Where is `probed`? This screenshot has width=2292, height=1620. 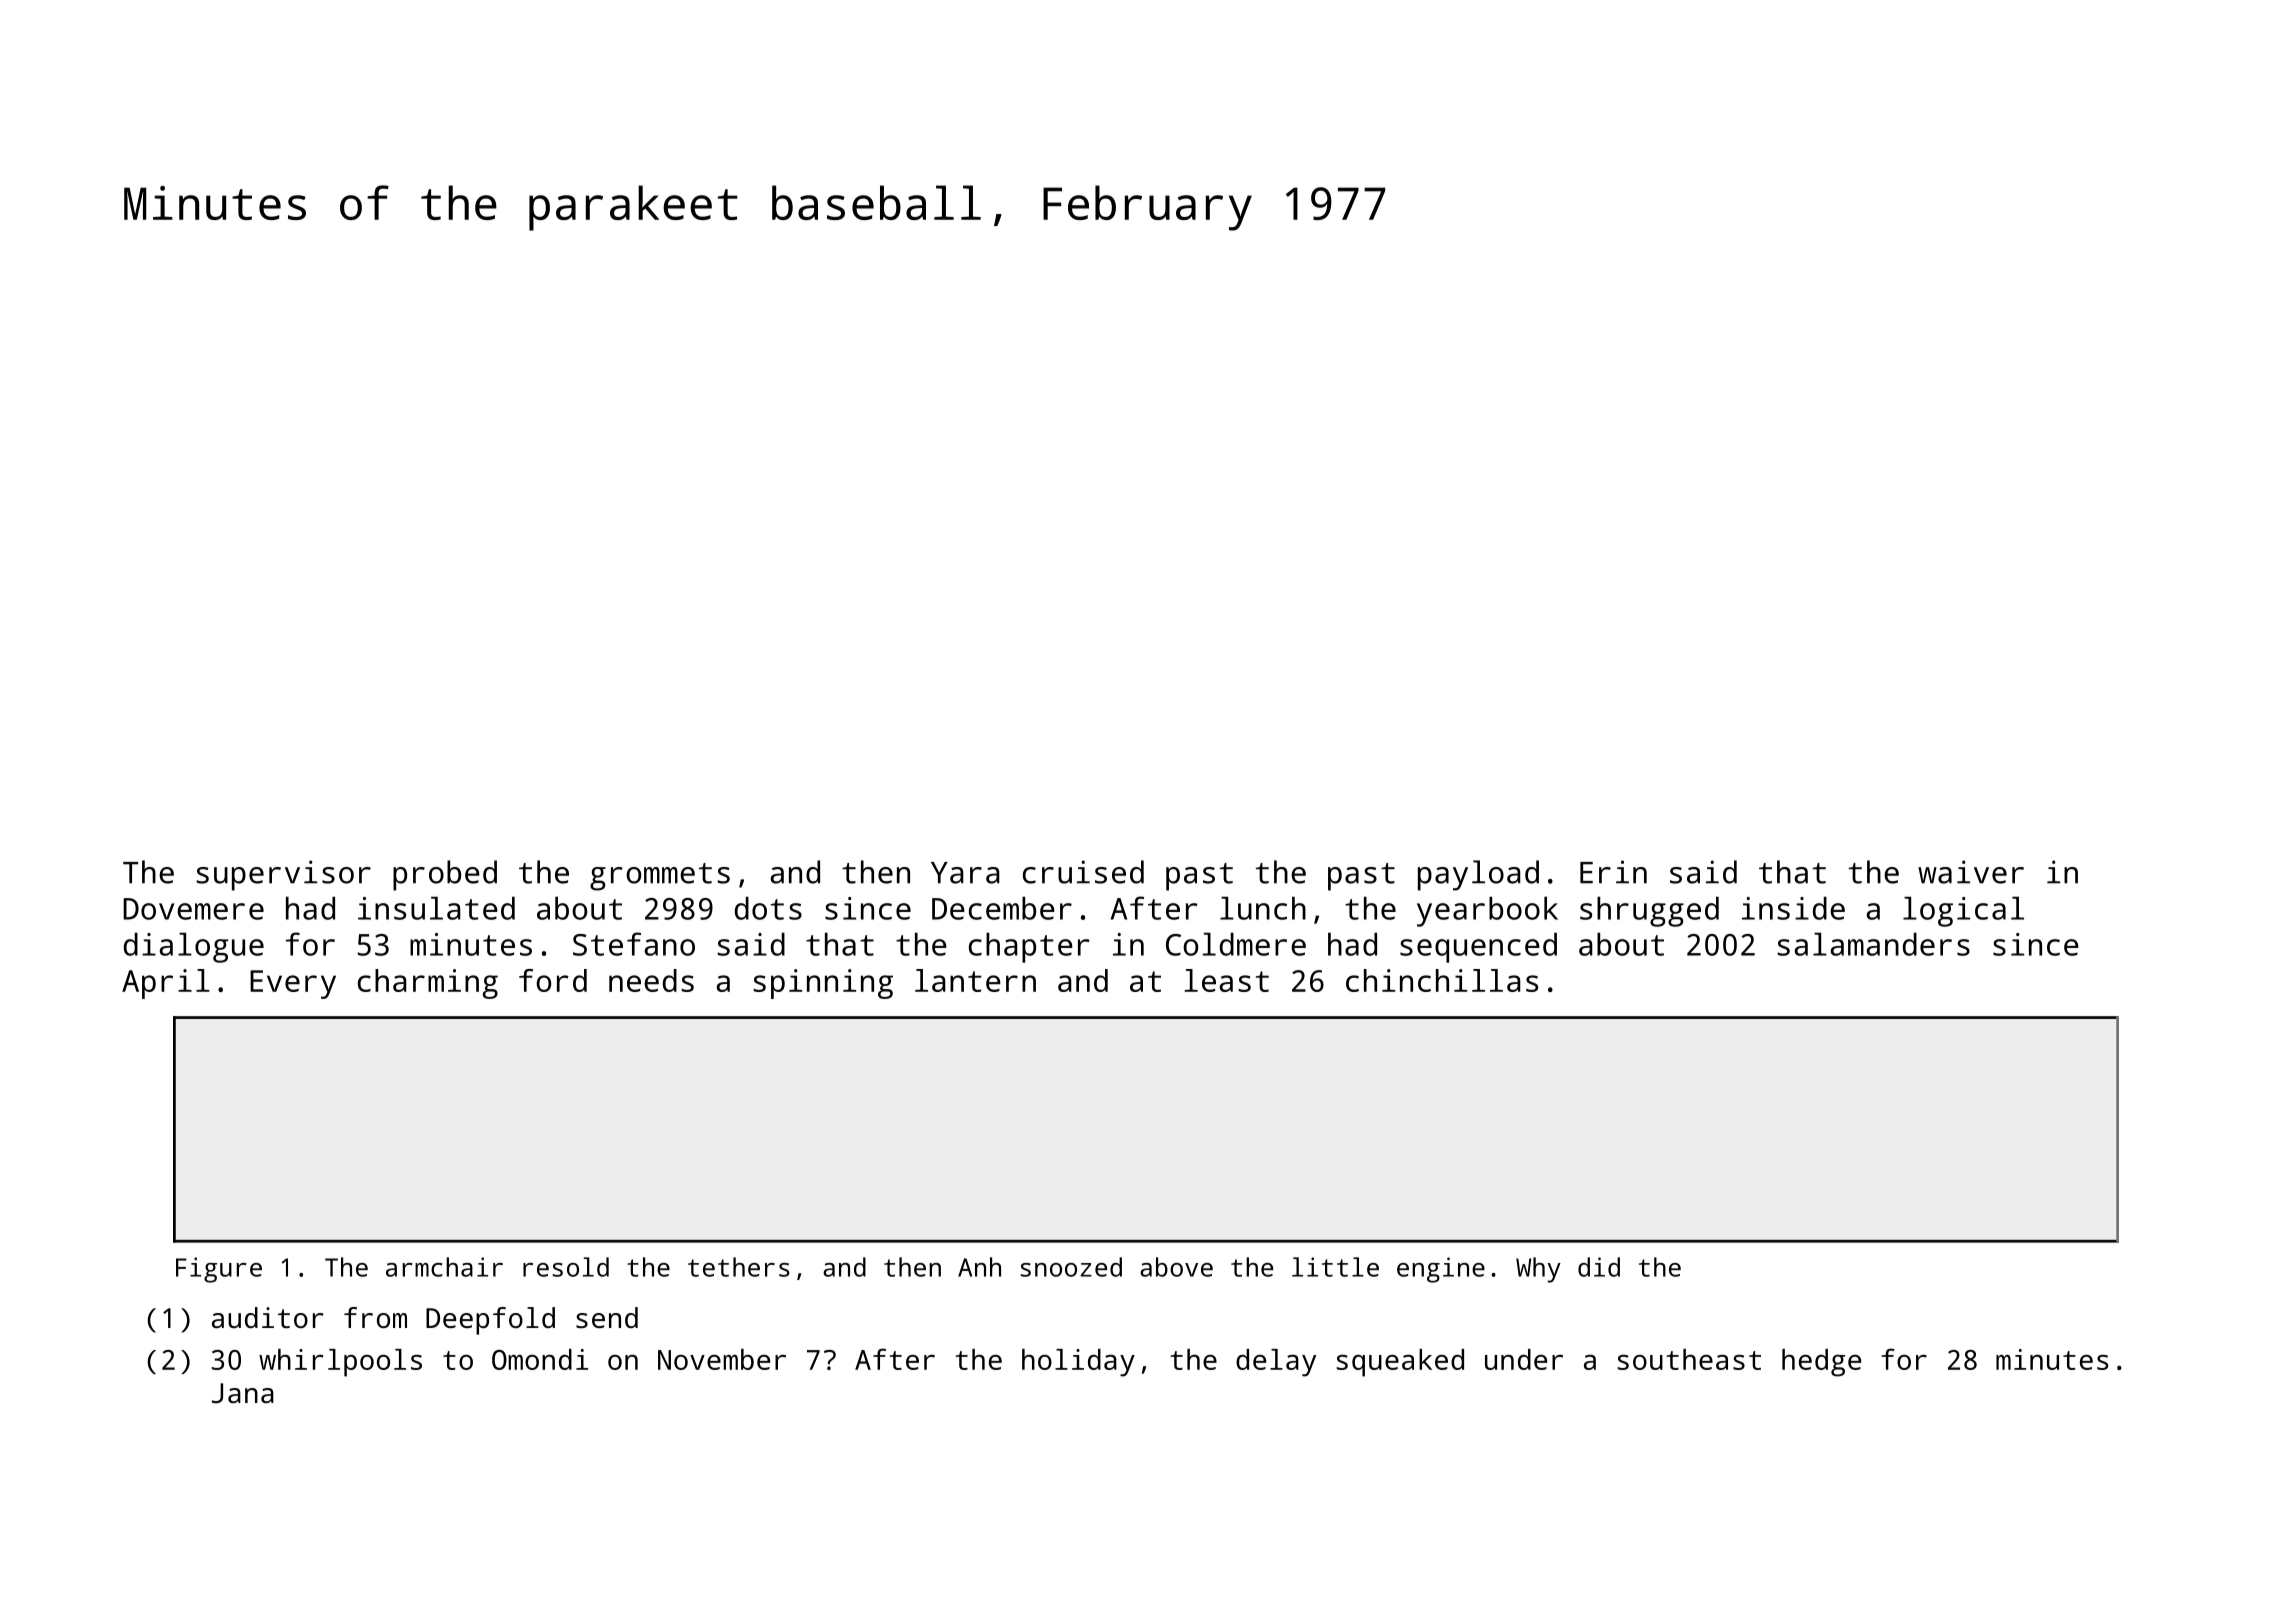 probed is located at coordinates (445, 875).
